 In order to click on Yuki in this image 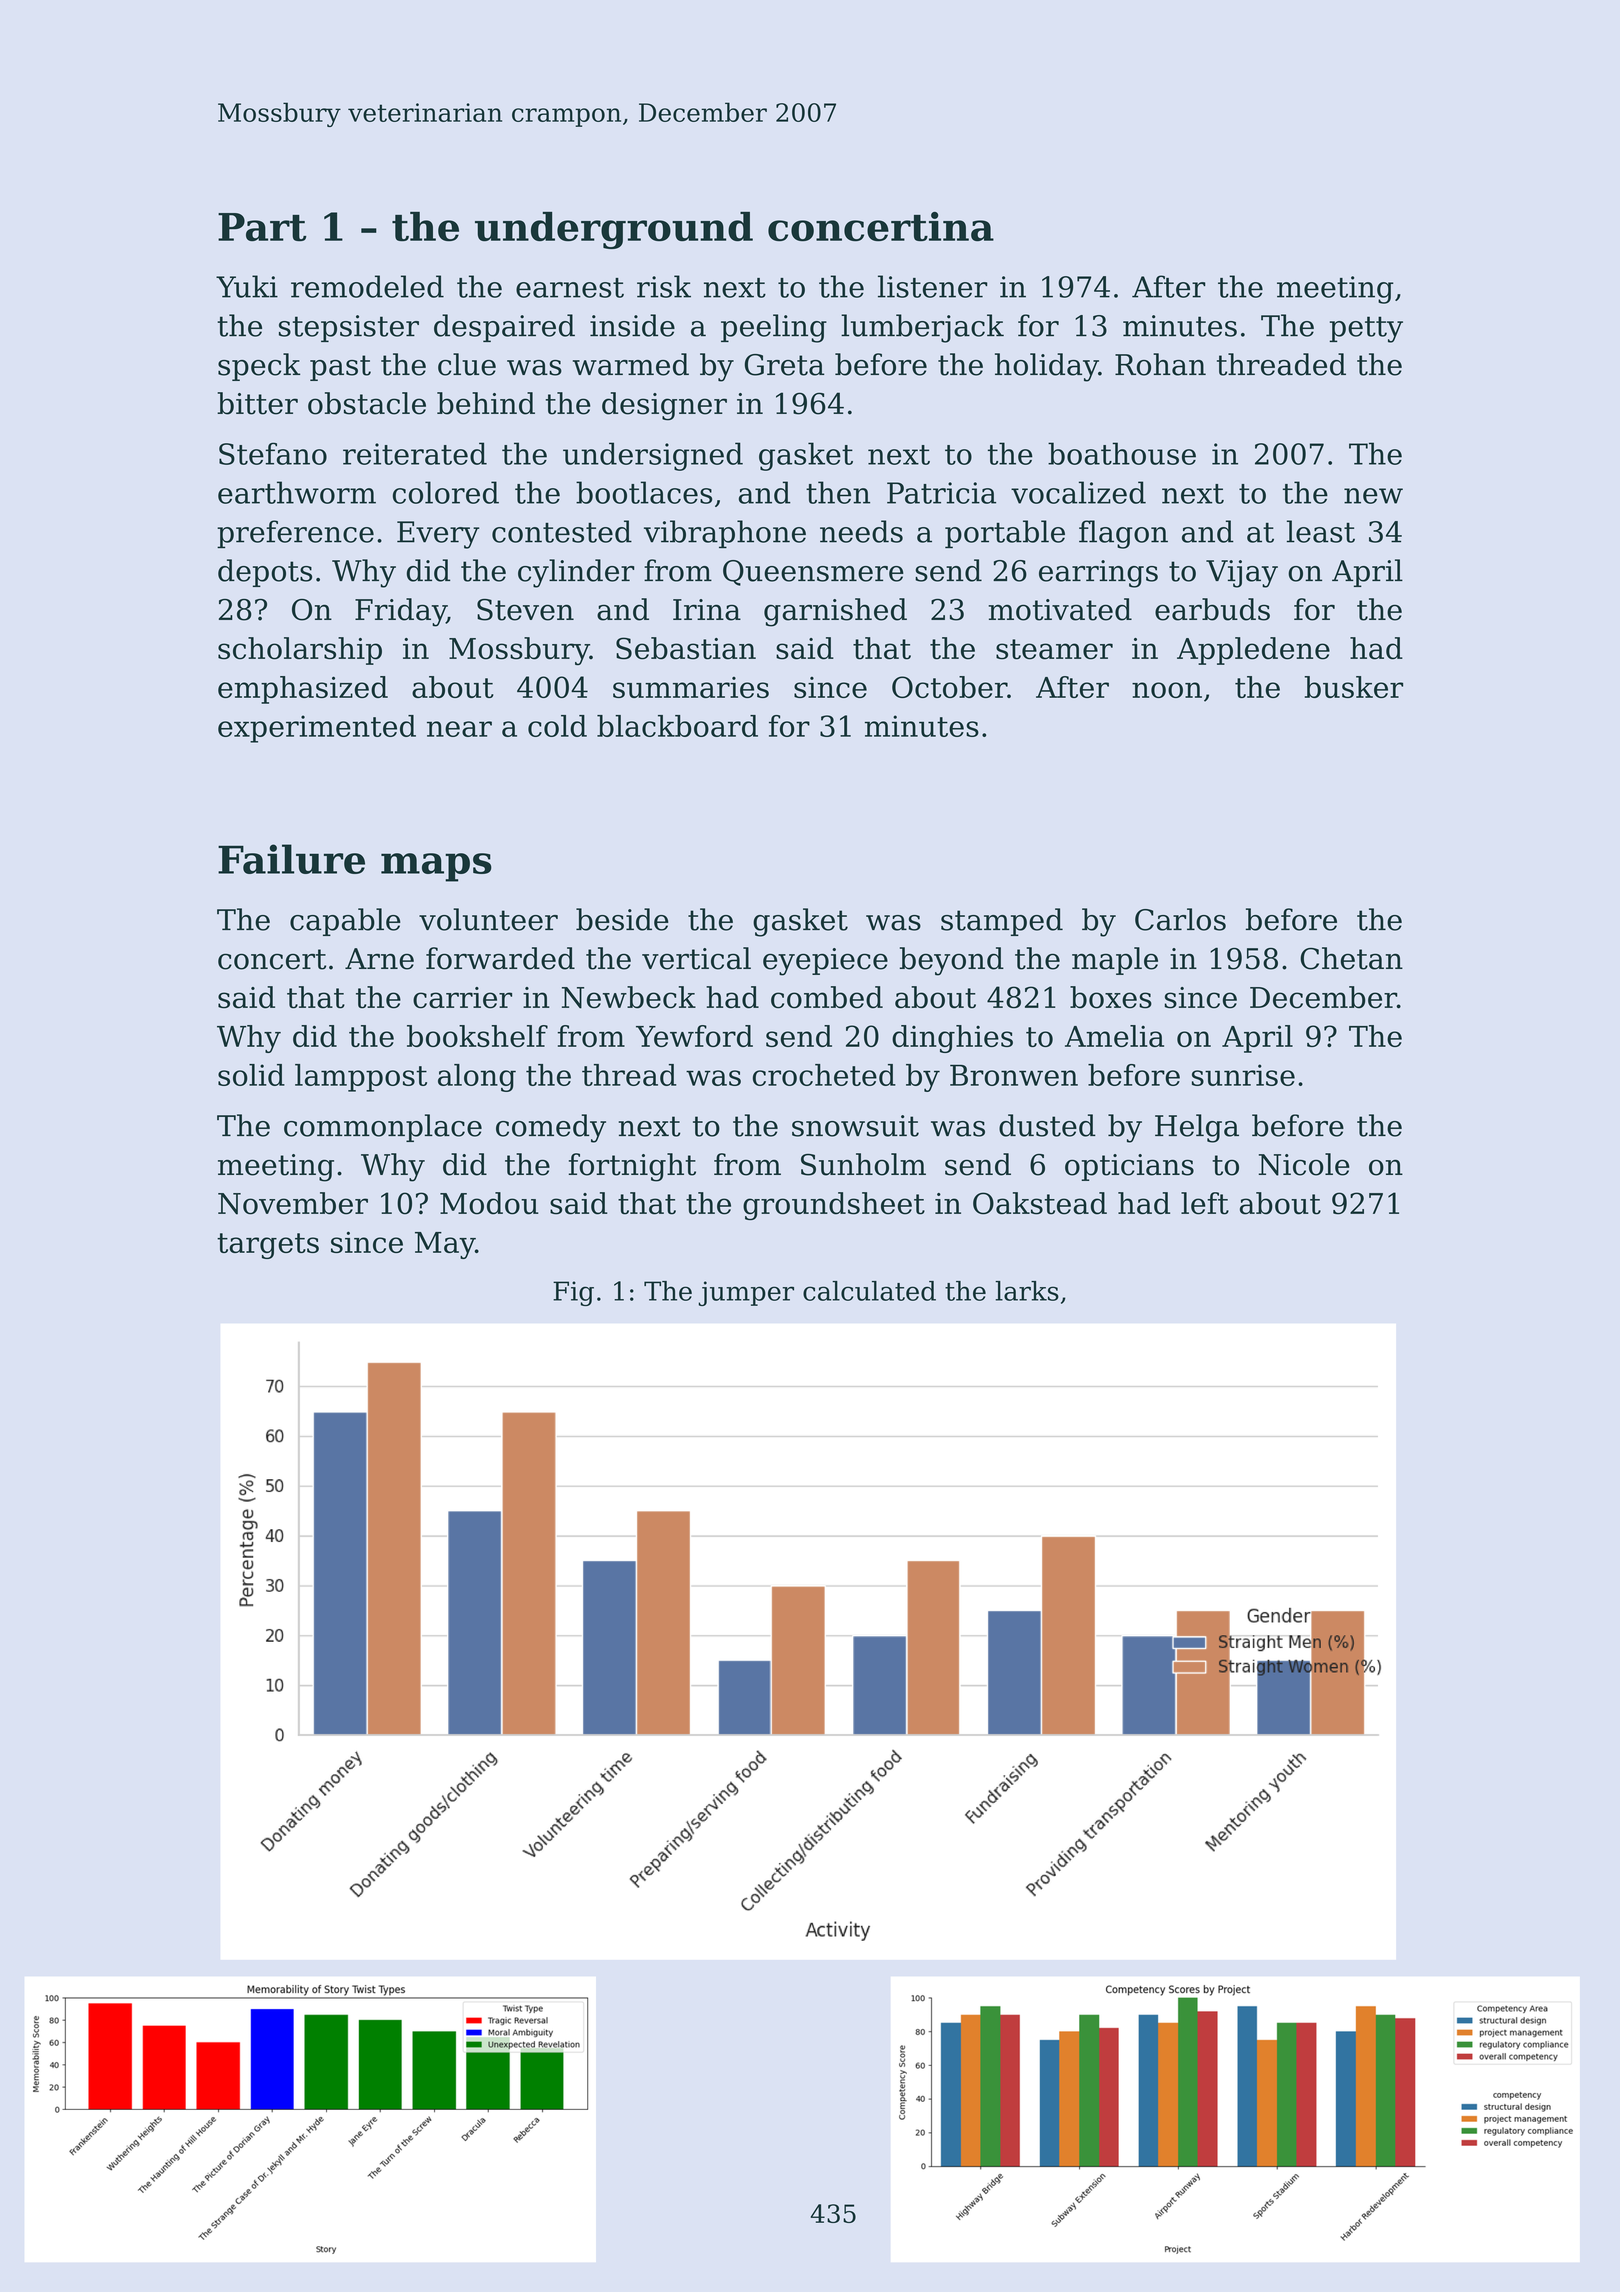, I will do `click(247, 286)`.
